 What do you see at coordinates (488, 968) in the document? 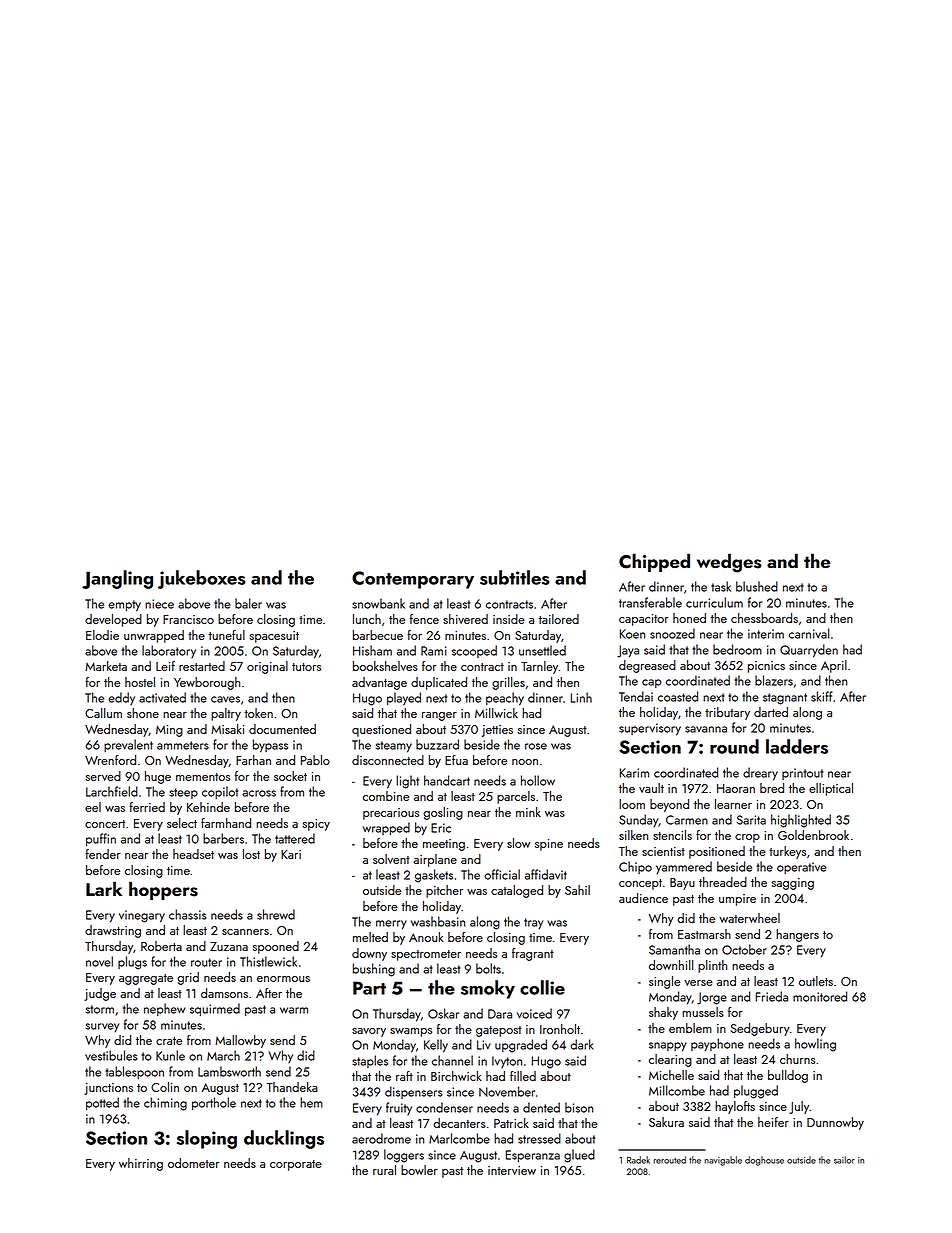
I see `bolts` at bounding box center [488, 968].
